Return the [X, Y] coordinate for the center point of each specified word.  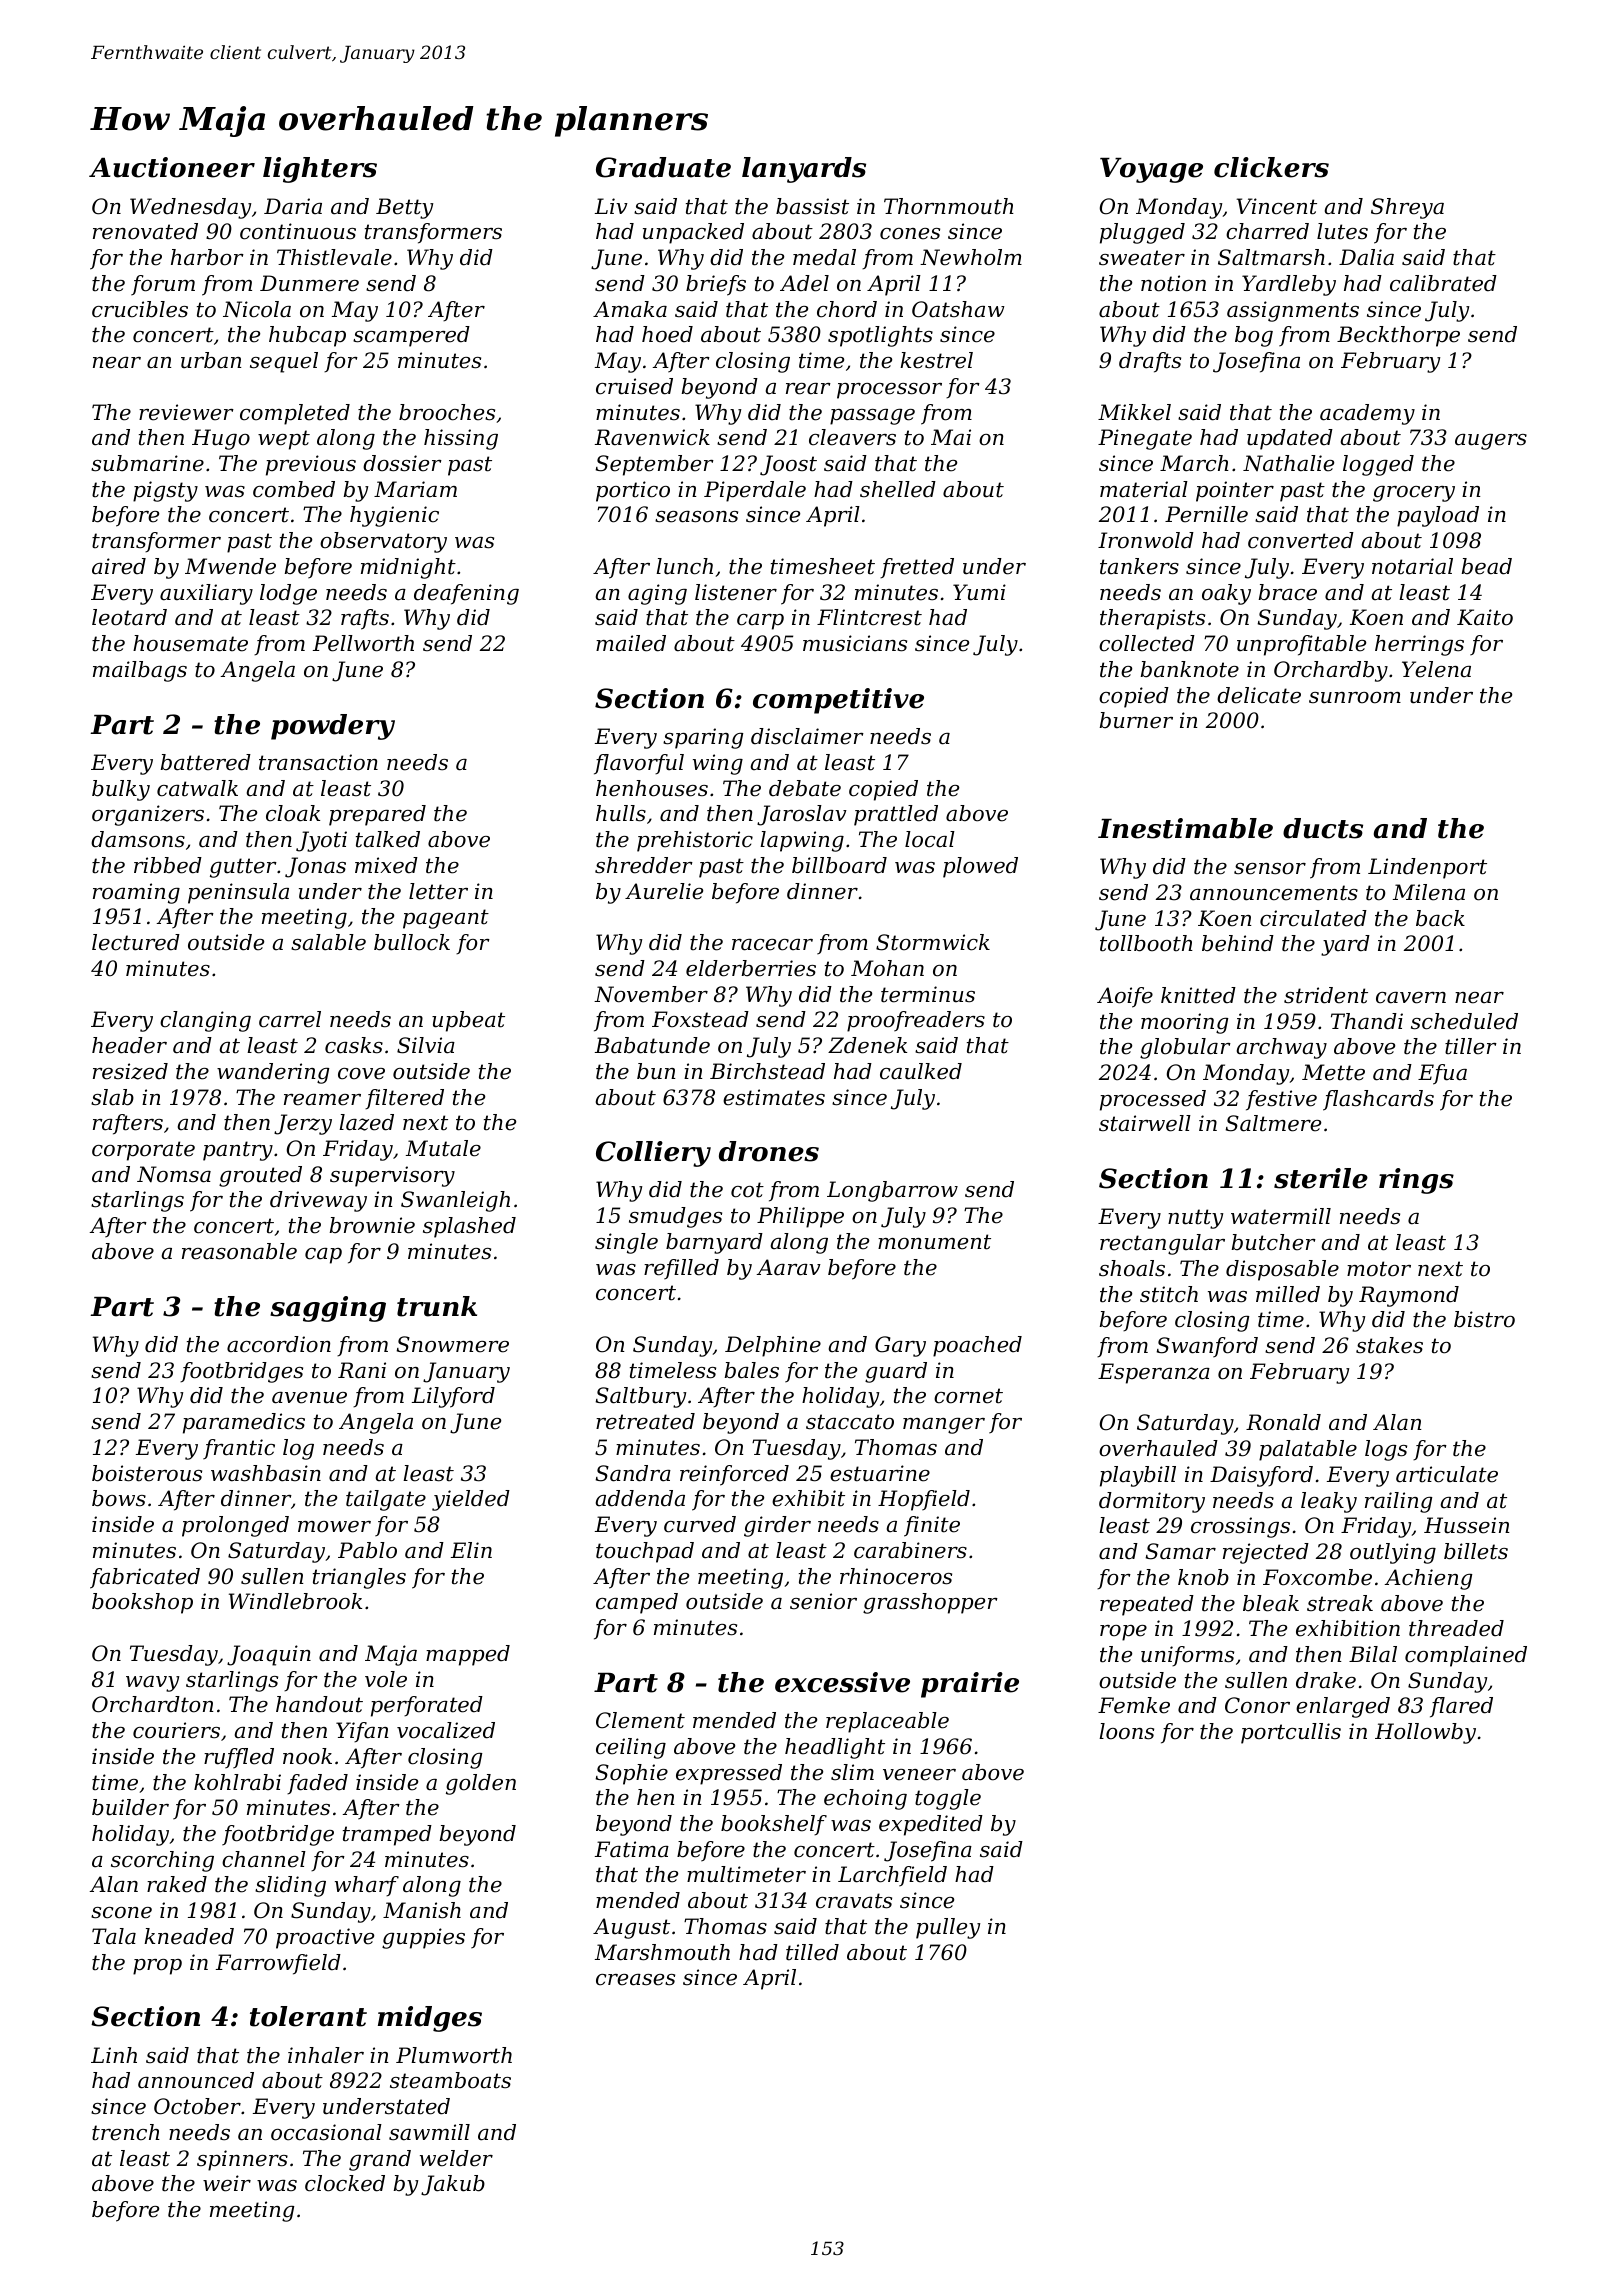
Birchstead [767, 1071]
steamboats [450, 2080]
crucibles [140, 309]
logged [1378, 465]
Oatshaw [958, 309]
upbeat [468, 1021]
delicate [1259, 695]
